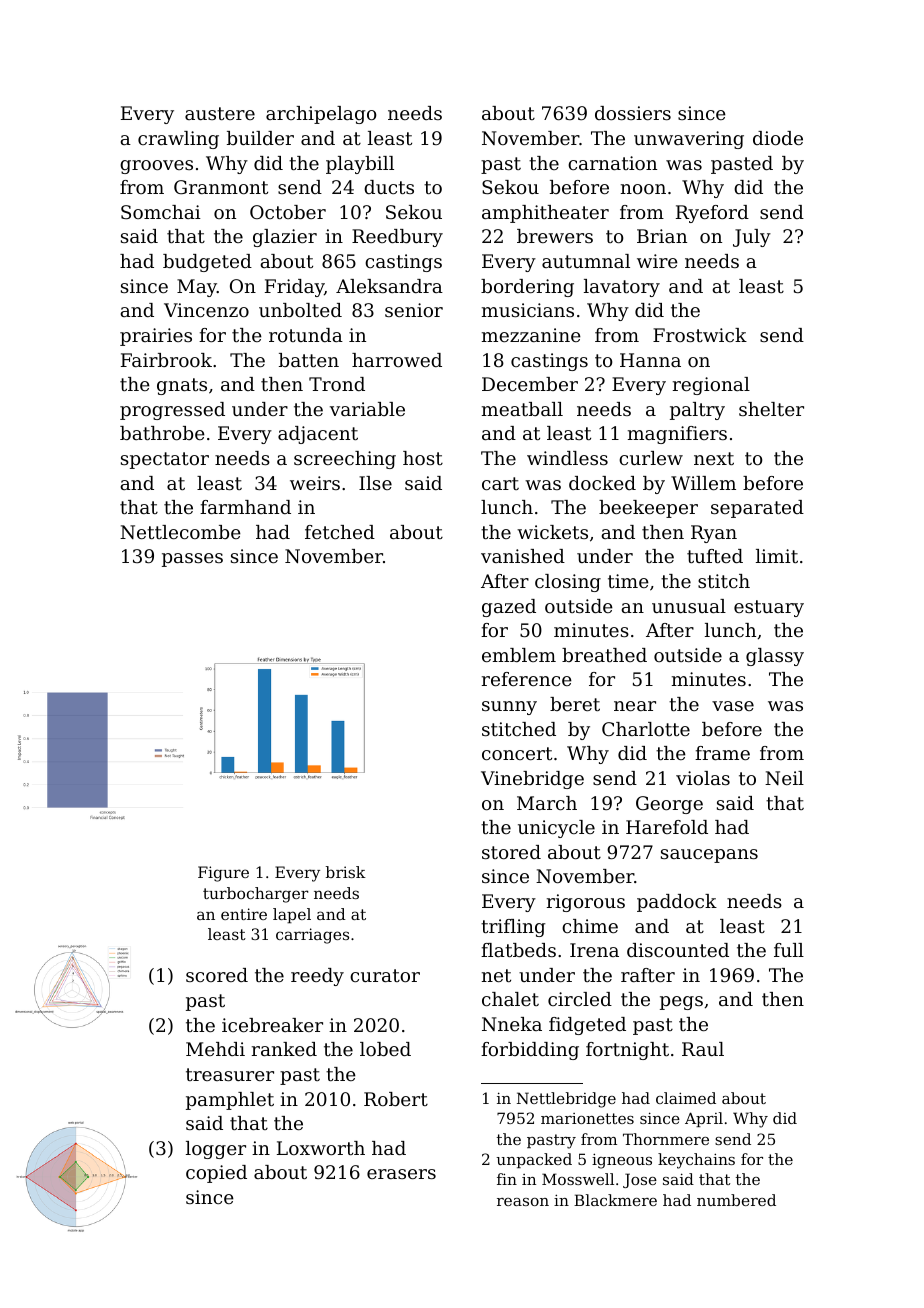 The width and height of the image is (924, 1308). Describe the element at coordinates (594, 950) in the image. I see `Irena` at that location.
